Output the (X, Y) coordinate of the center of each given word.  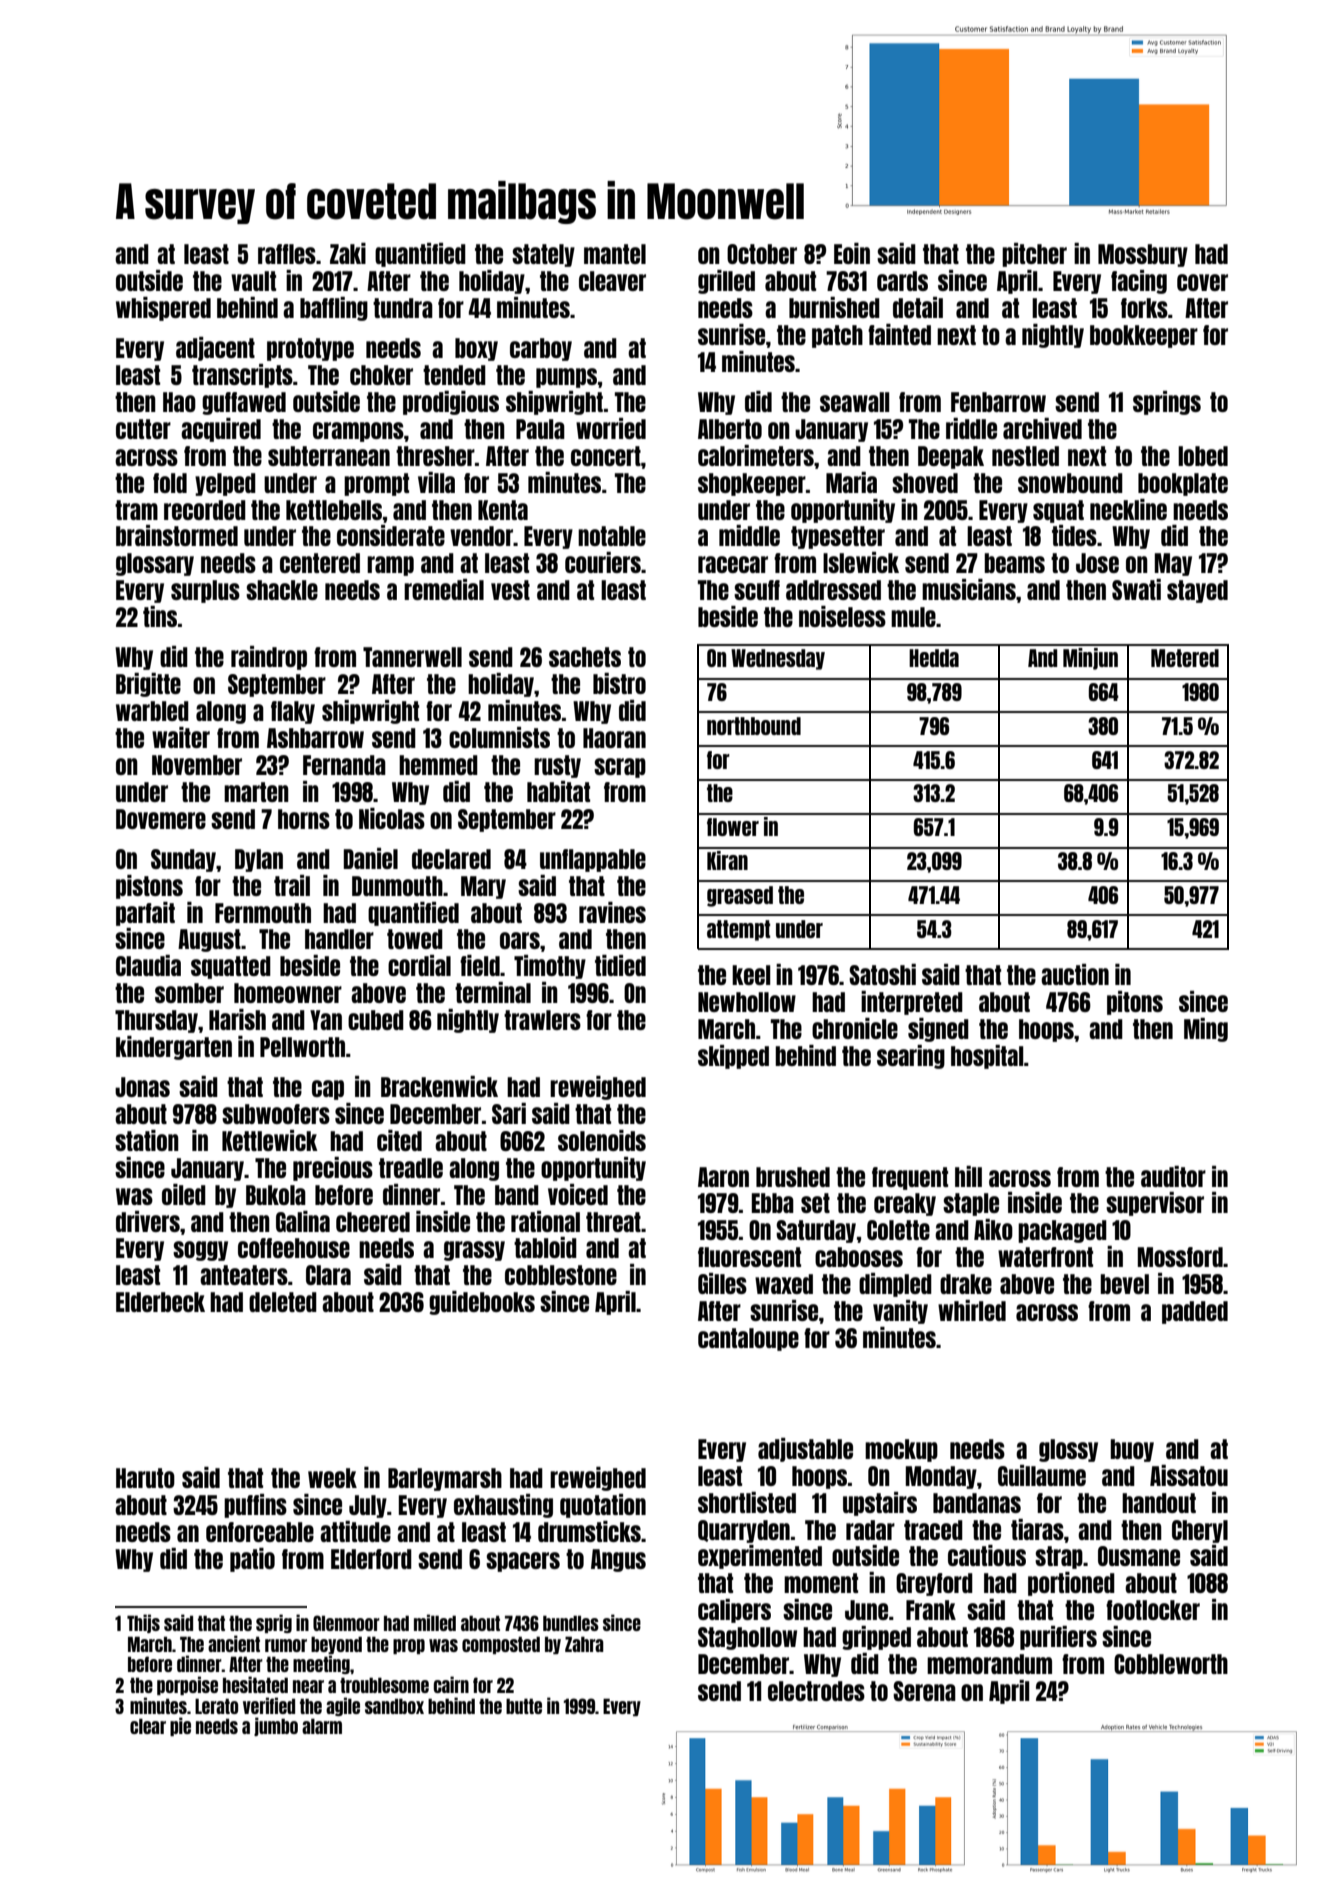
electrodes (816, 1691)
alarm (322, 1726)
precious (333, 1169)
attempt (738, 930)
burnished (834, 307)
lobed (1203, 456)
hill (968, 1176)
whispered (163, 309)
